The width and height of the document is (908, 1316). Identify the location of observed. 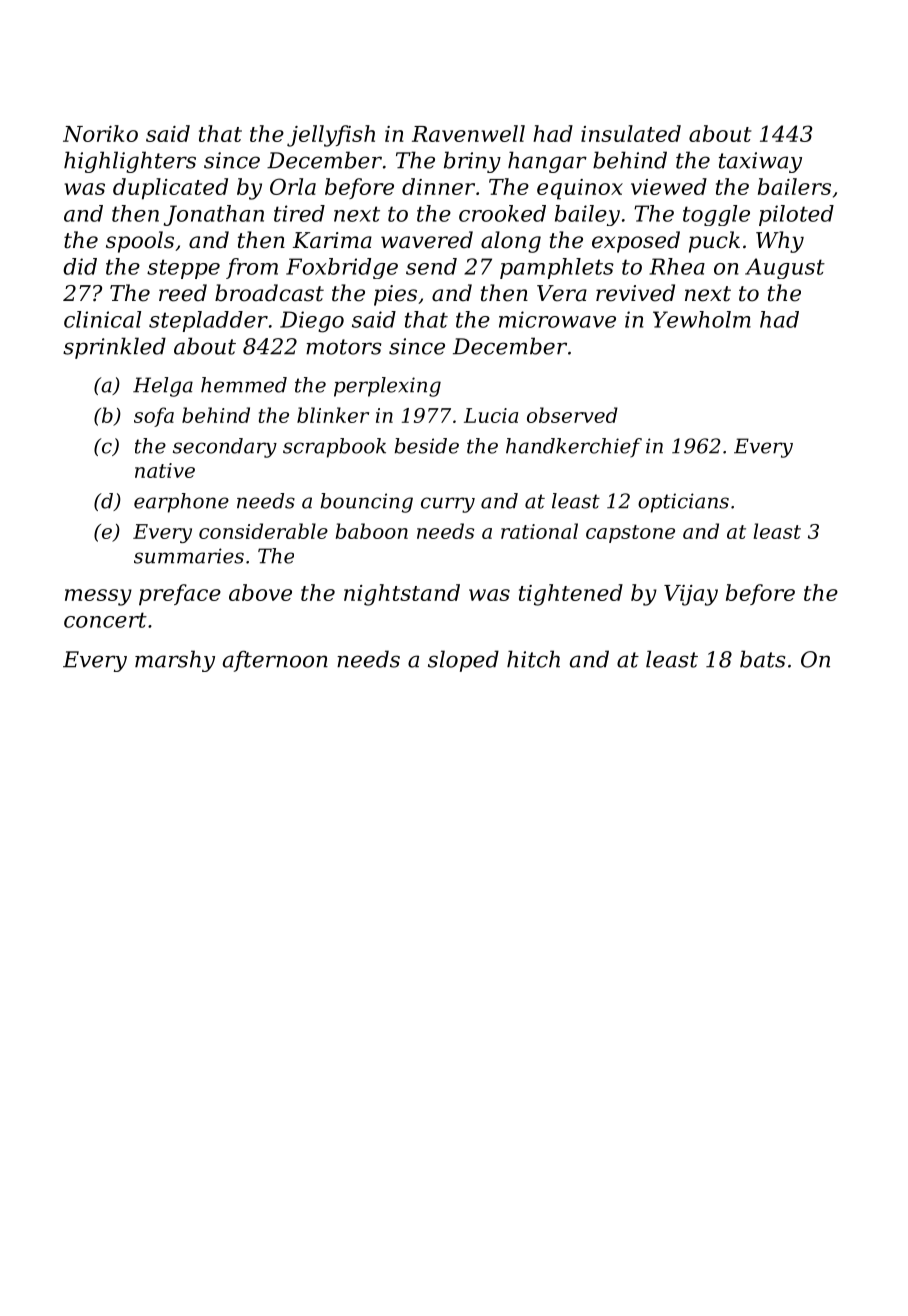
(572, 415).
